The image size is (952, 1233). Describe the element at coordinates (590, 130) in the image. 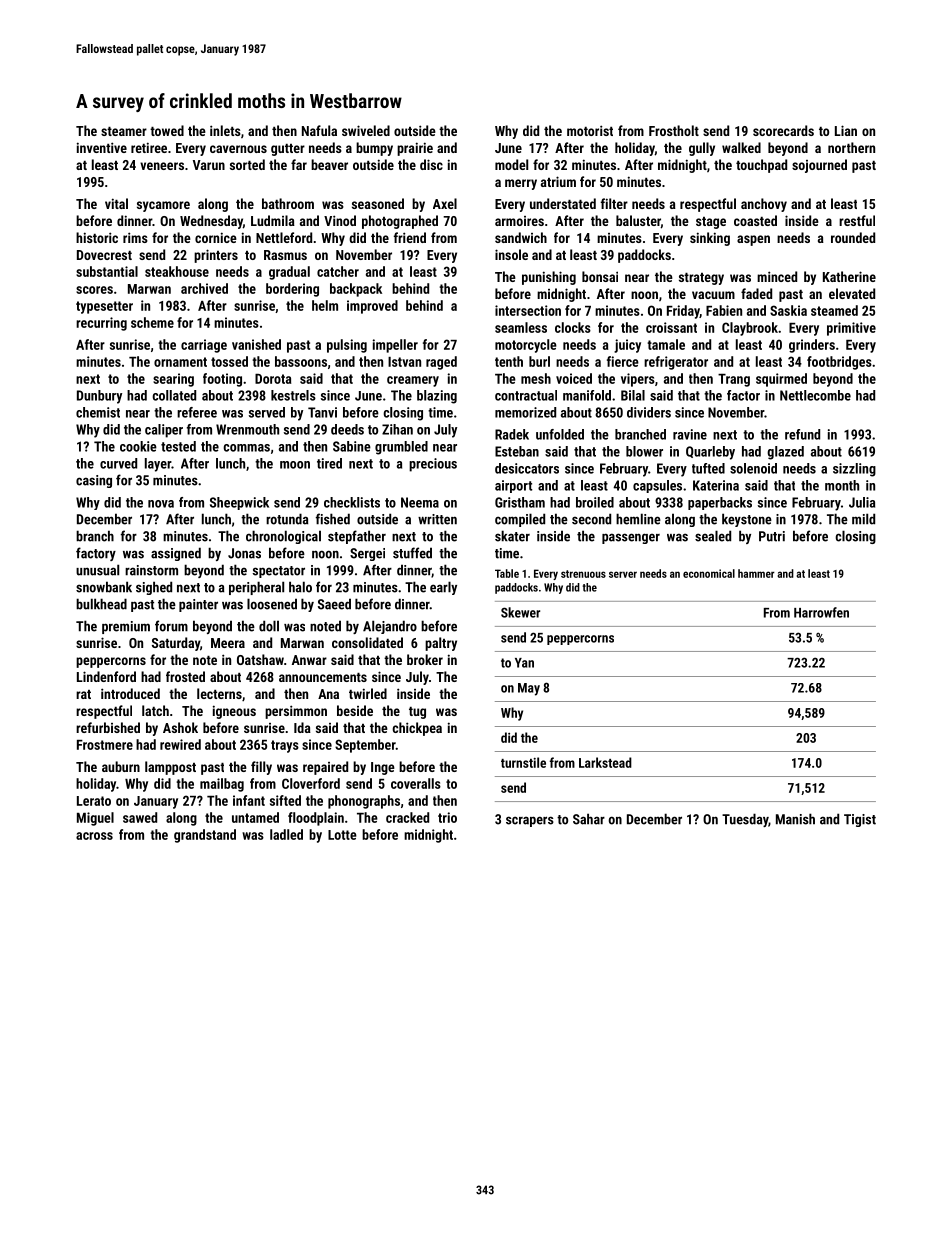

I see `motorist` at that location.
